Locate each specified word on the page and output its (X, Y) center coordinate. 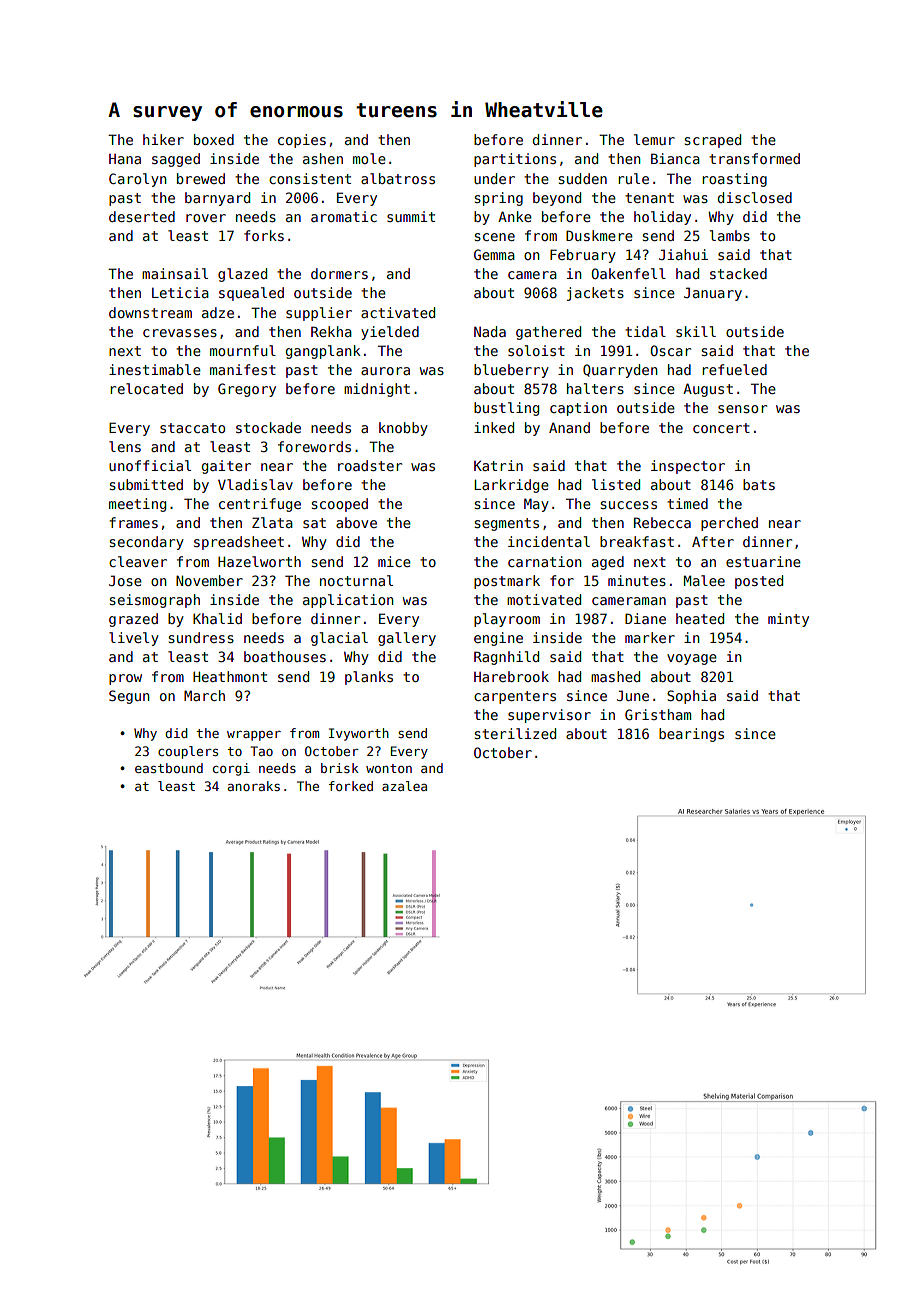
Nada (490, 331)
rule (633, 178)
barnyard (217, 199)
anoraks (254, 786)
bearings (691, 735)
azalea (404, 786)
